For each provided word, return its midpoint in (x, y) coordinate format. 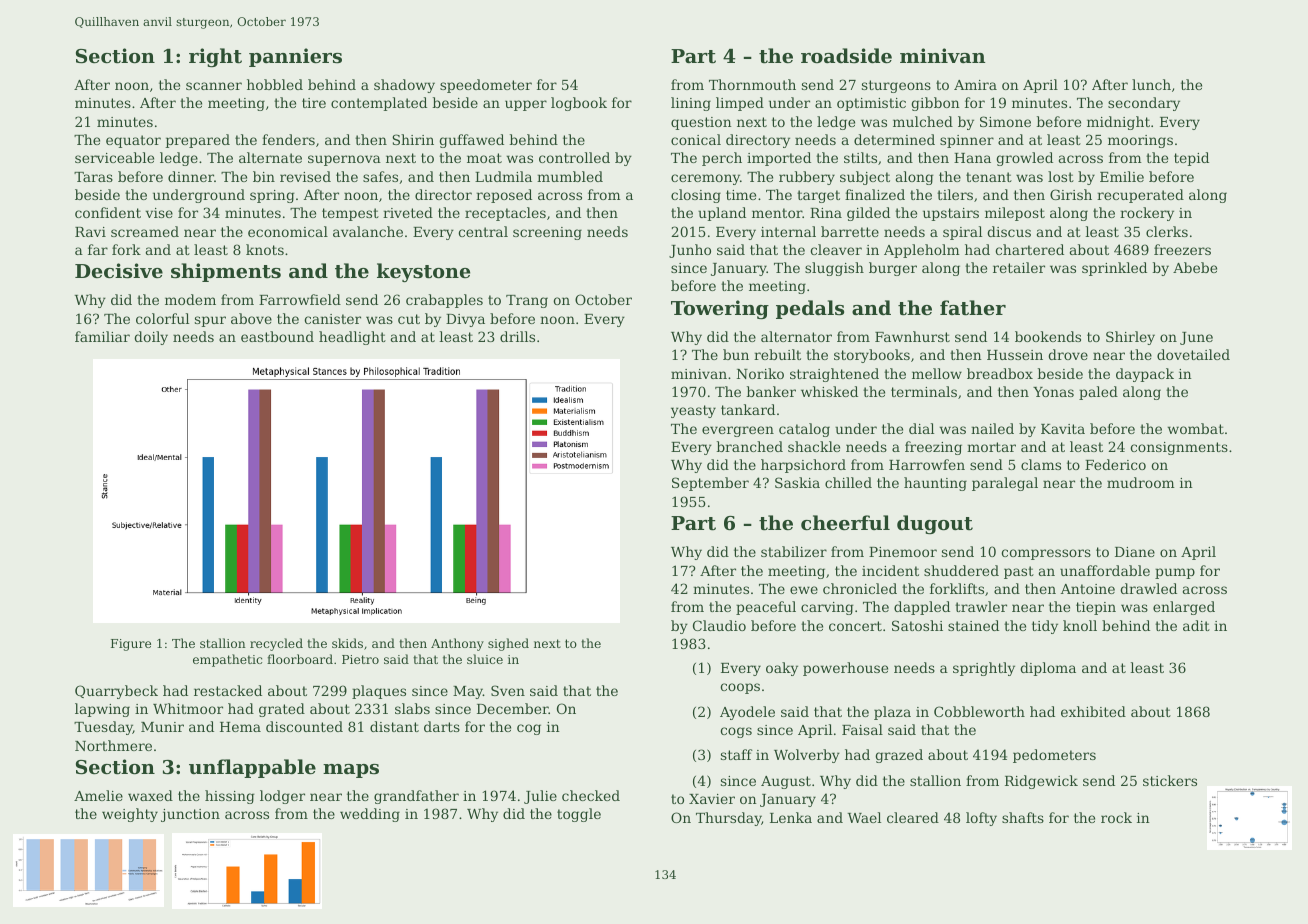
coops (740, 688)
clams (1041, 464)
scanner (214, 86)
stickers (1170, 780)
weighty (130, 815)
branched (749, 446)
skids (347, 643)
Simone (1005, 121)
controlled (574, 157)
